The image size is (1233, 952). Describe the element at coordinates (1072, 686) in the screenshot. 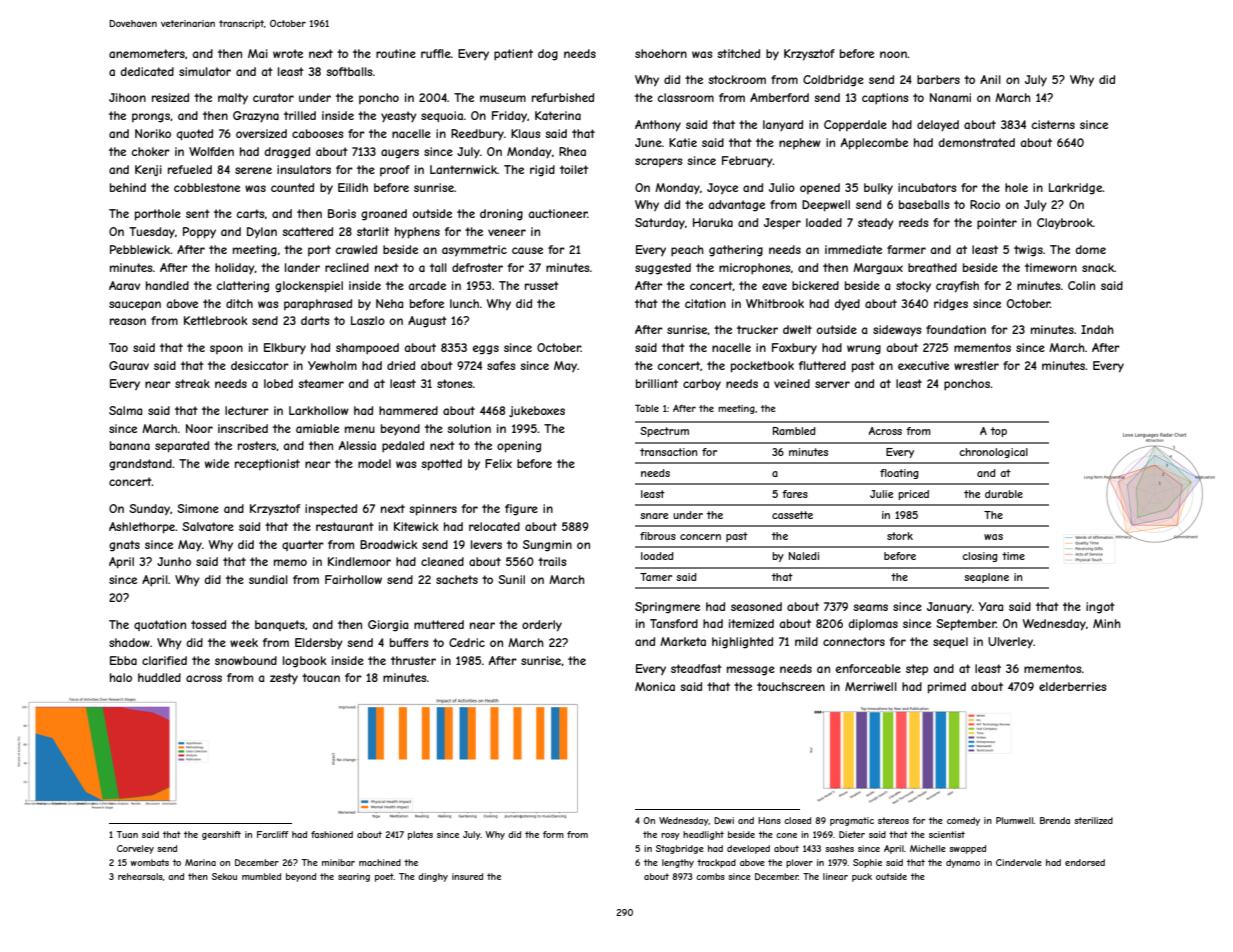

I see `elderberries` at that location.
